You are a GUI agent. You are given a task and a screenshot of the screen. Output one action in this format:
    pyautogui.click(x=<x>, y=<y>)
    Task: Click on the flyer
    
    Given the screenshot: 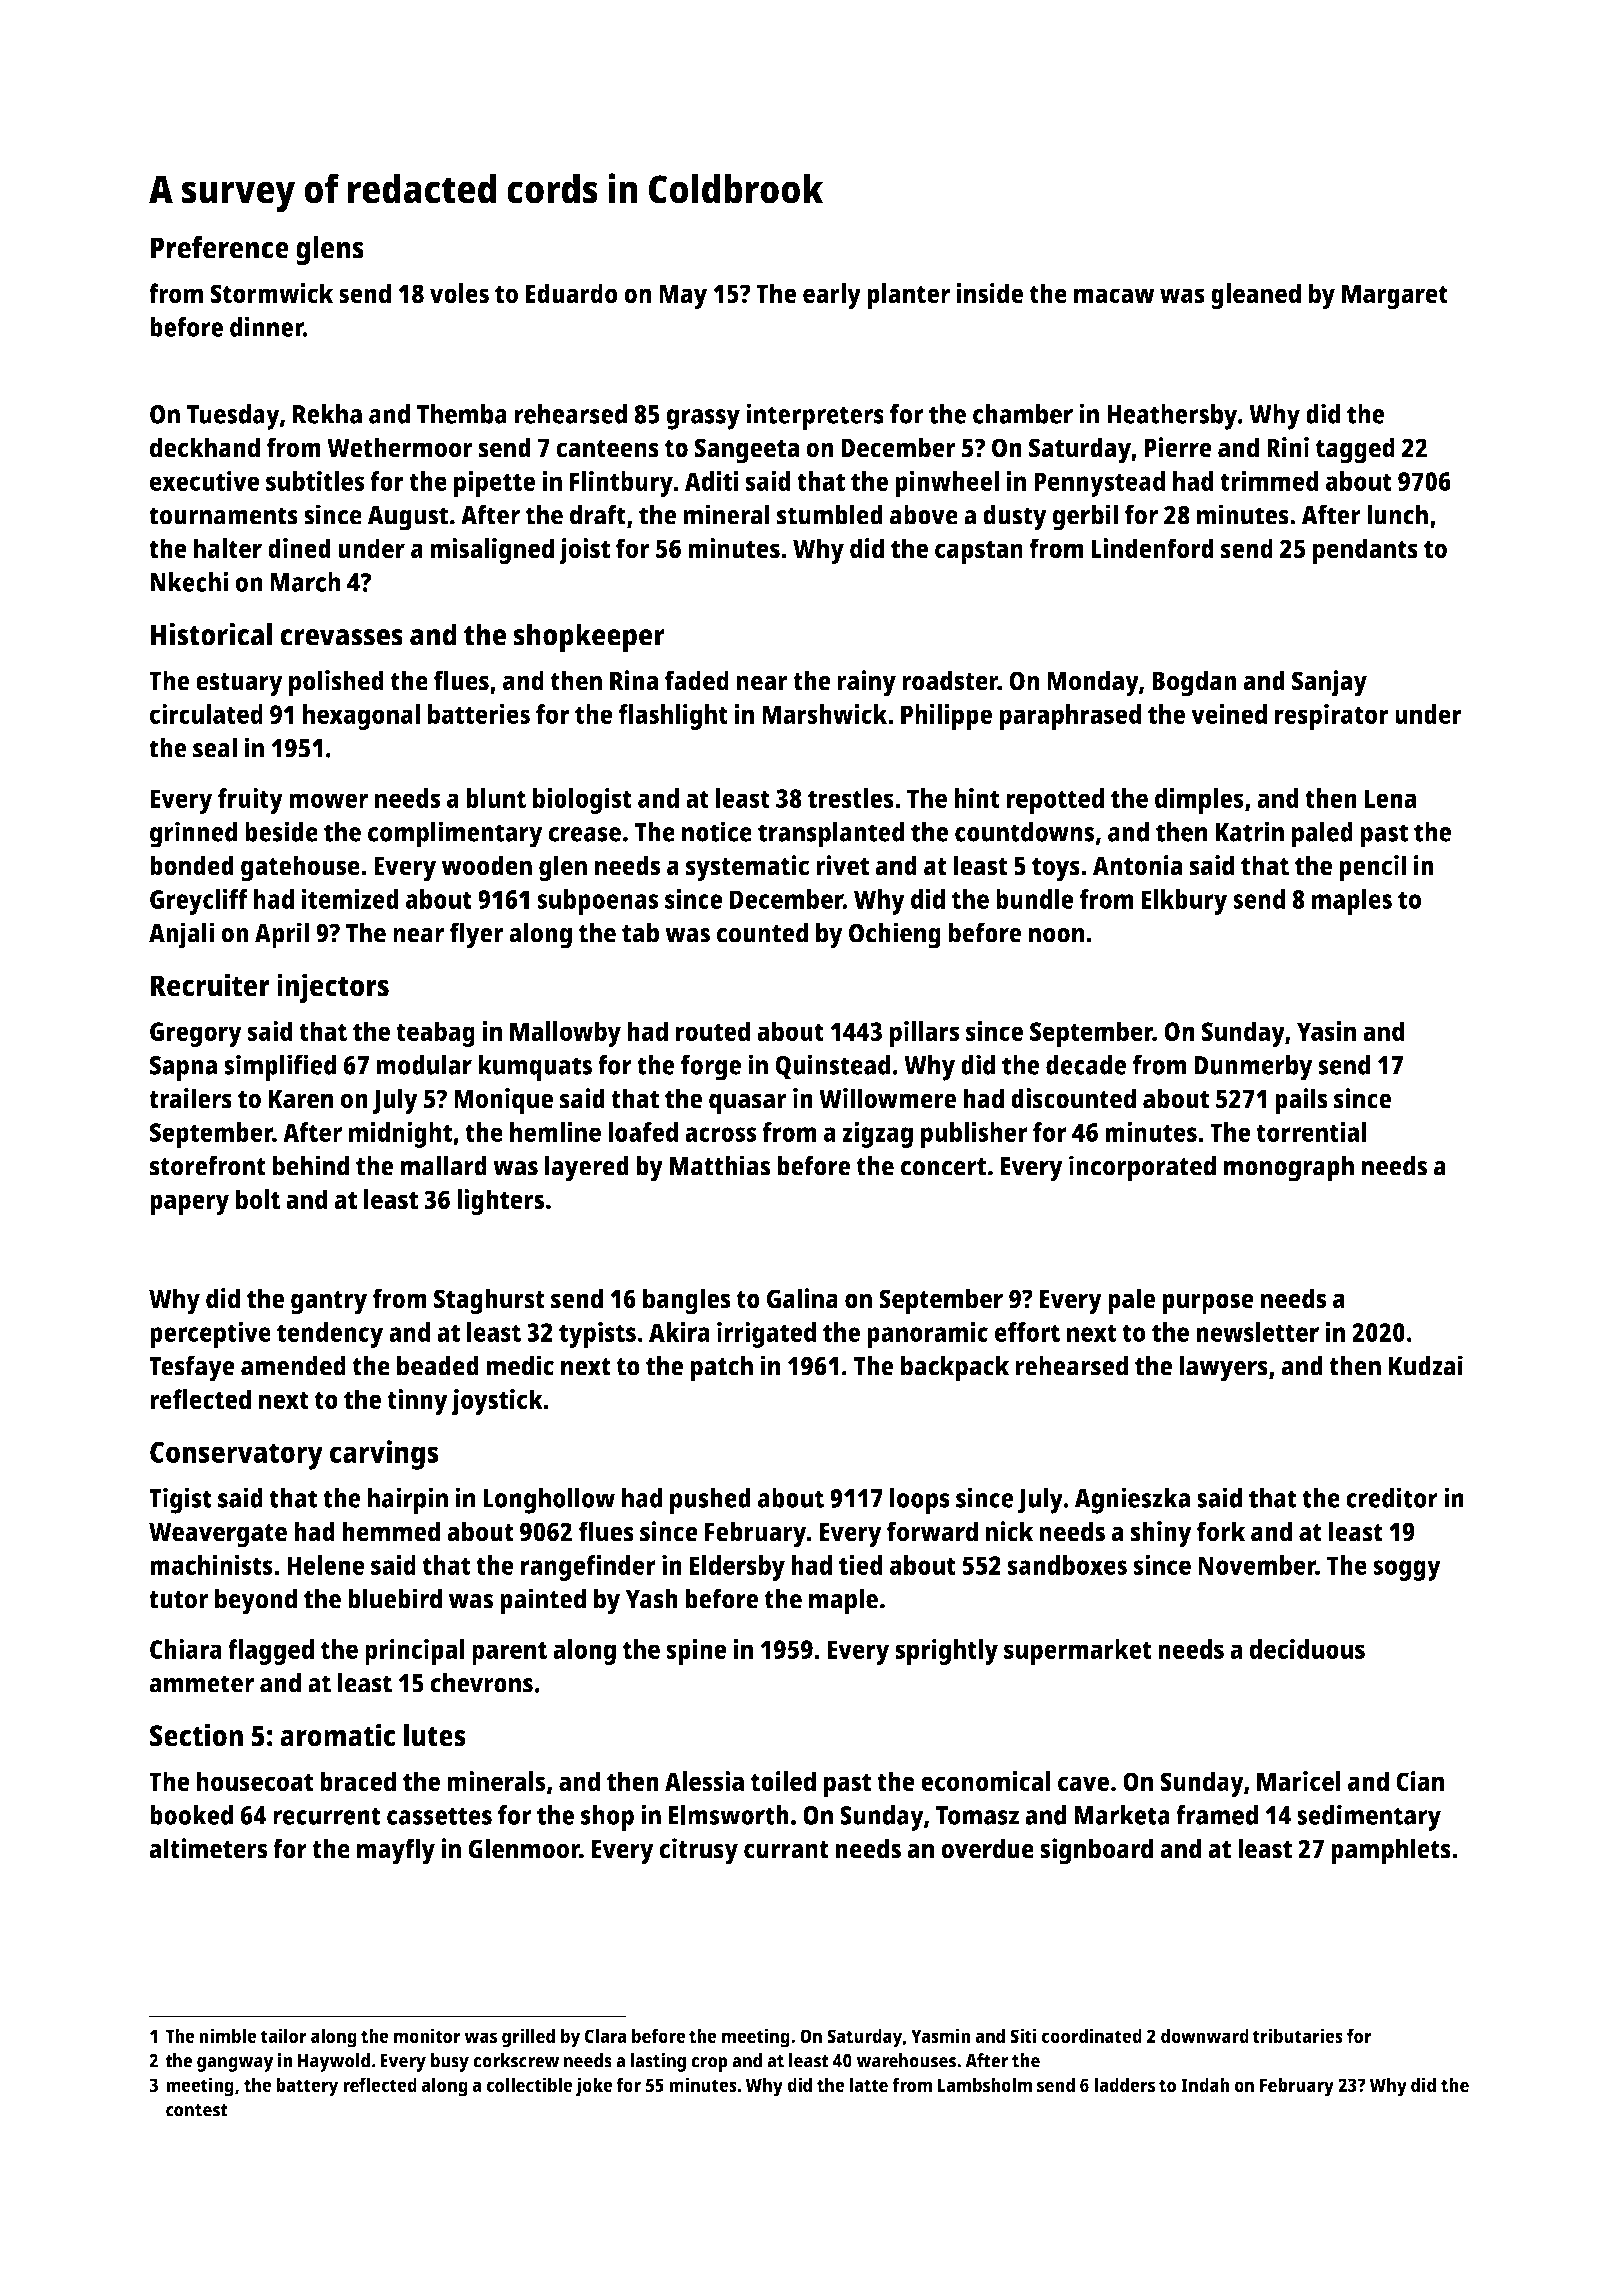 What is the action you would take?
    pyautogui.click(x=476, y=935)
